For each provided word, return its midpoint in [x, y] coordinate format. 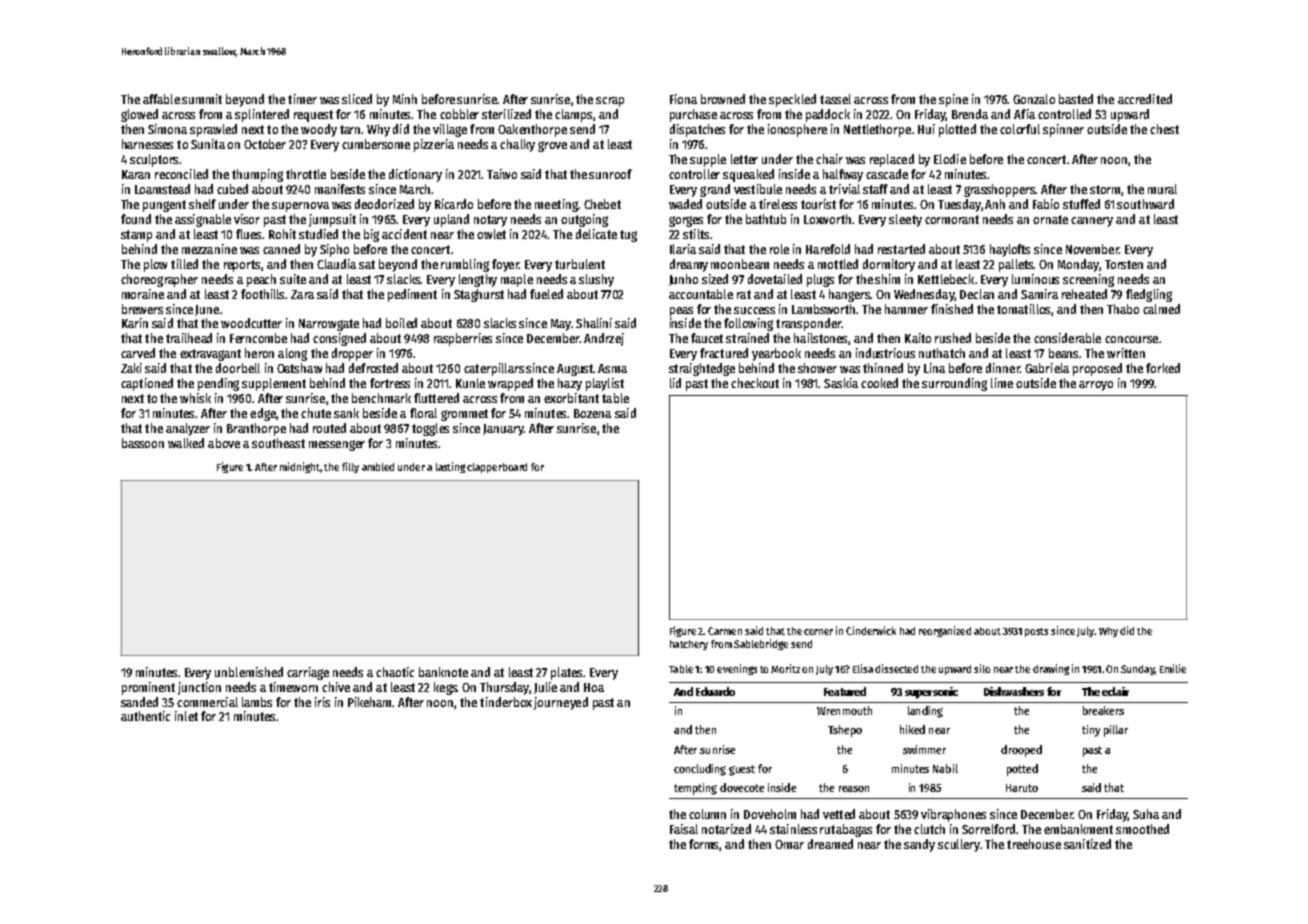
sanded [139, 702]
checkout [755, 383]
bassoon [143, 443]
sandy [919, 845]
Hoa [594, 687]
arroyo [1096, 386]
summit [202, 99]
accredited [1145, 99]
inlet [186, 716]
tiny [1091, 731]
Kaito [918, 338]
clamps [573, 115]
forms [704, 845]
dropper [352, 354]
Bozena [592, 413]
